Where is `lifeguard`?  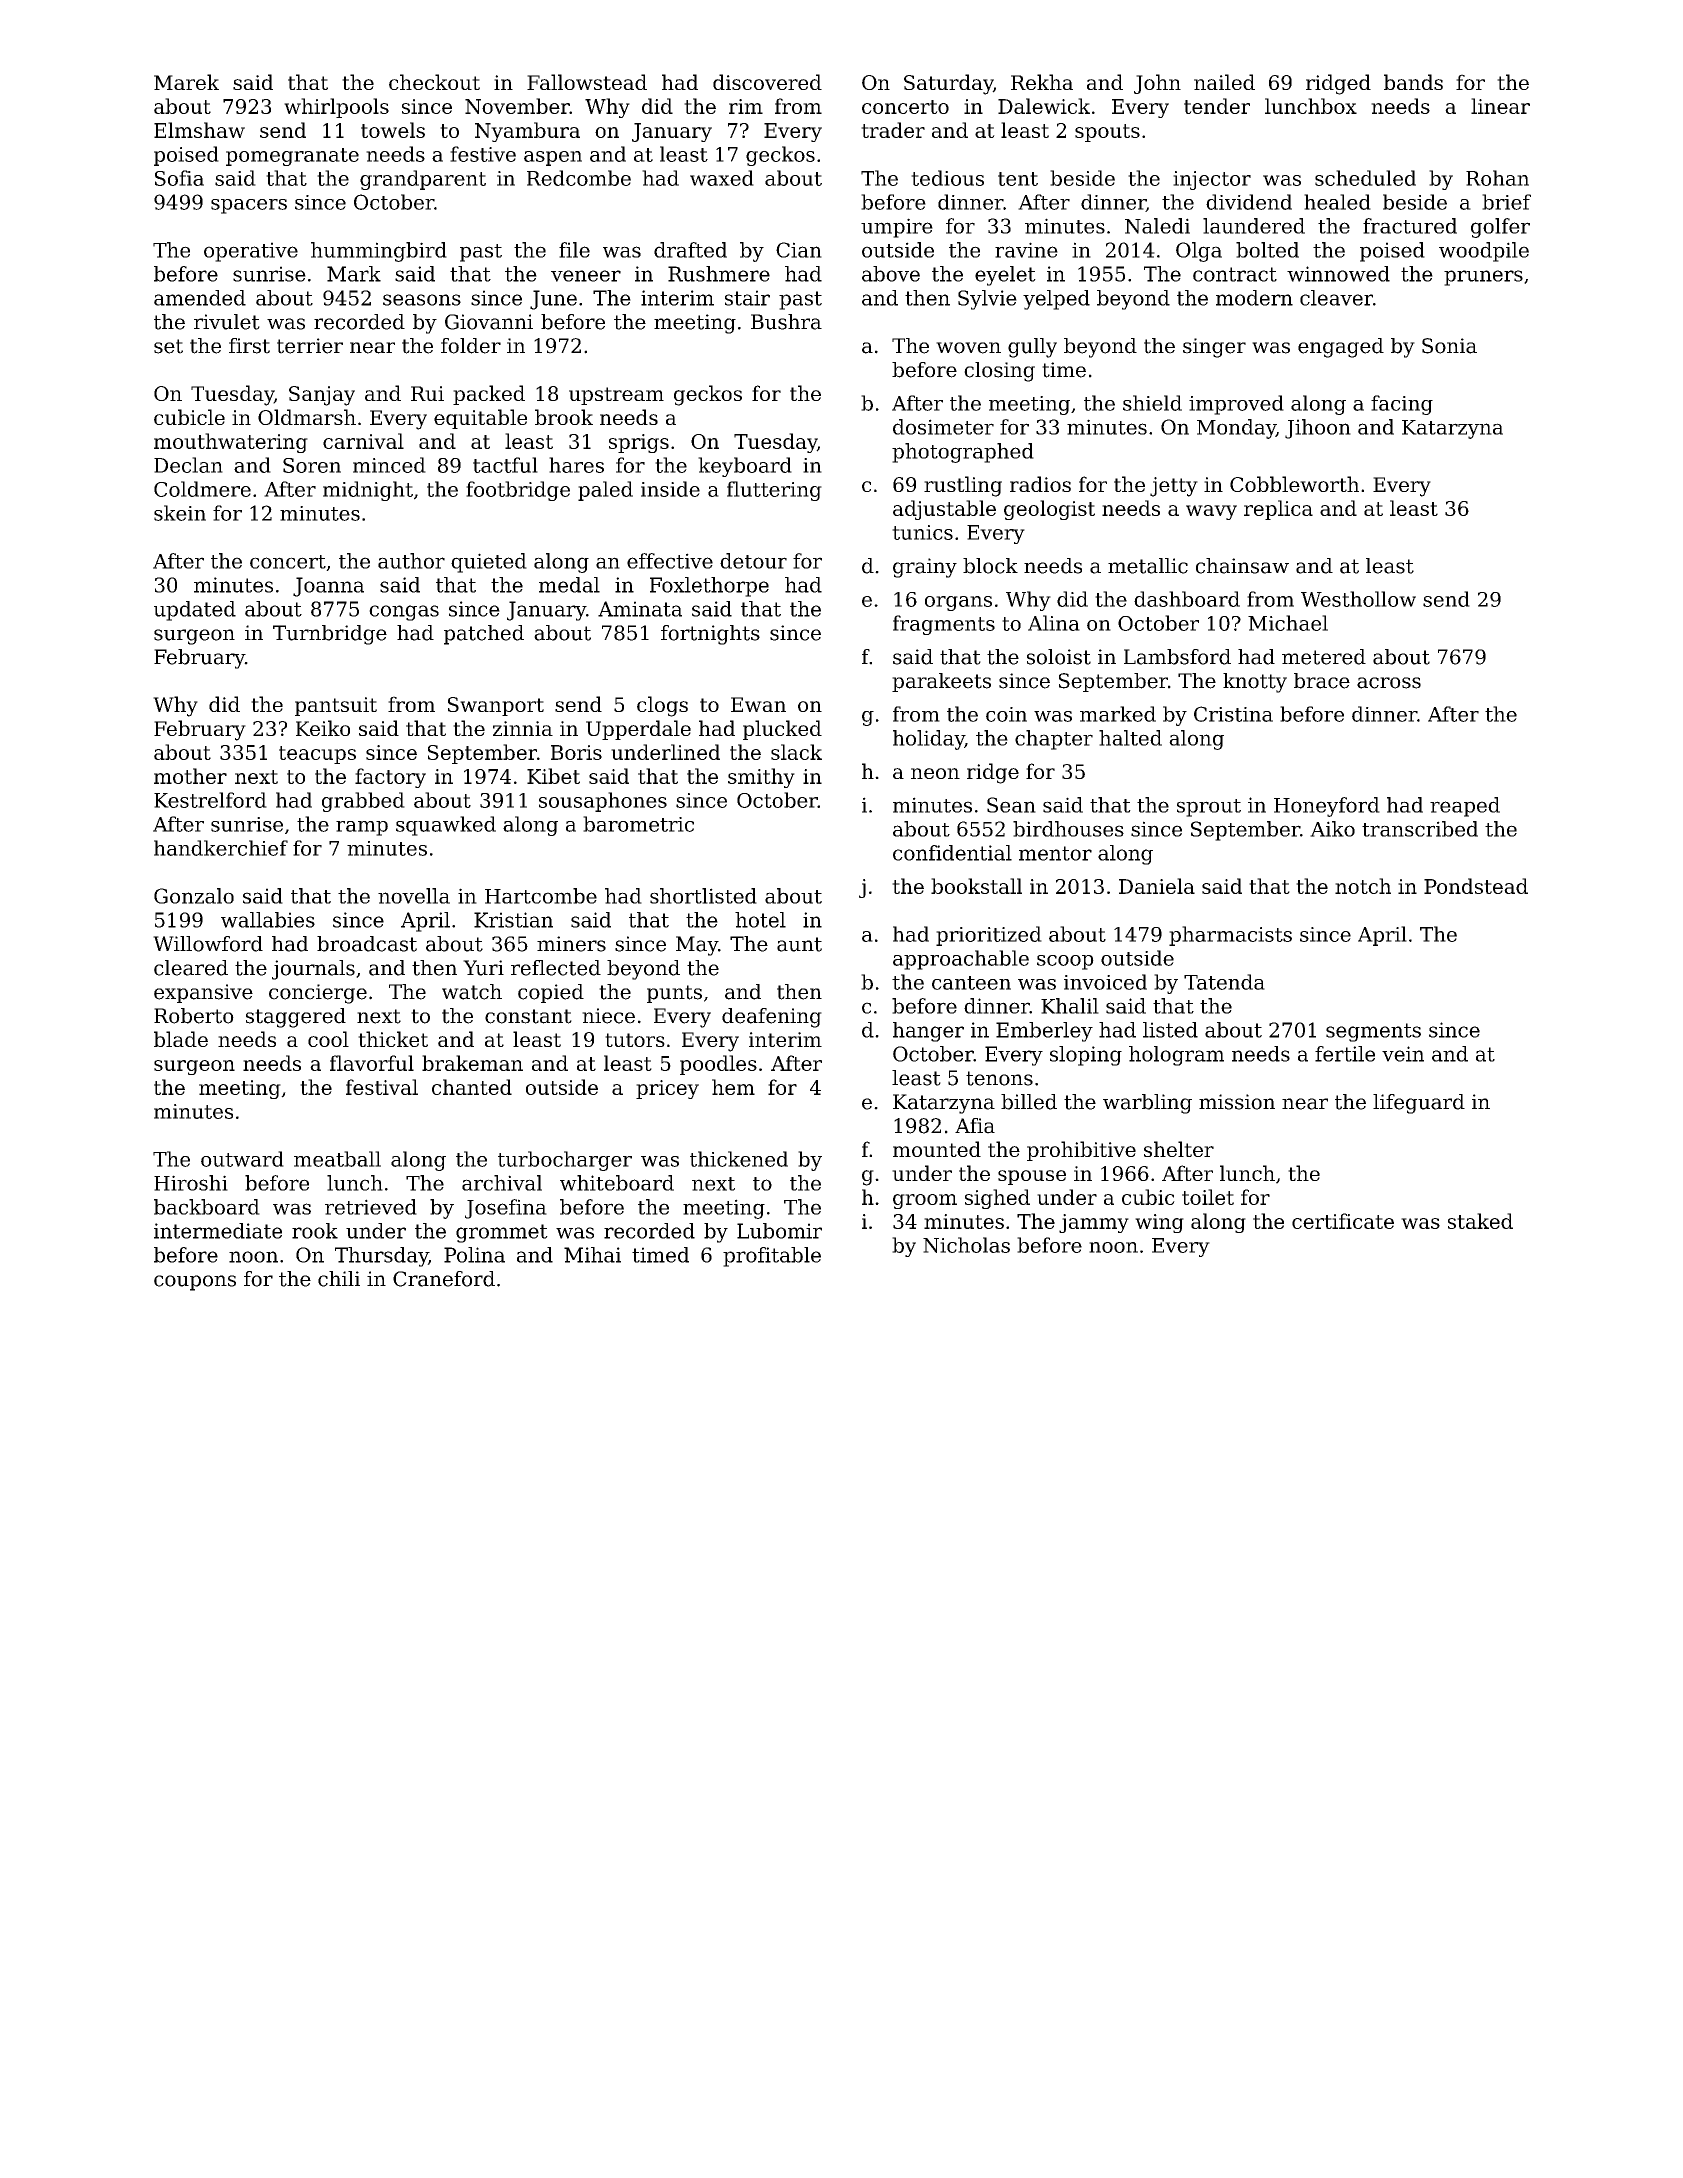 lifeguard is located at coordinates (1419, 1104).
